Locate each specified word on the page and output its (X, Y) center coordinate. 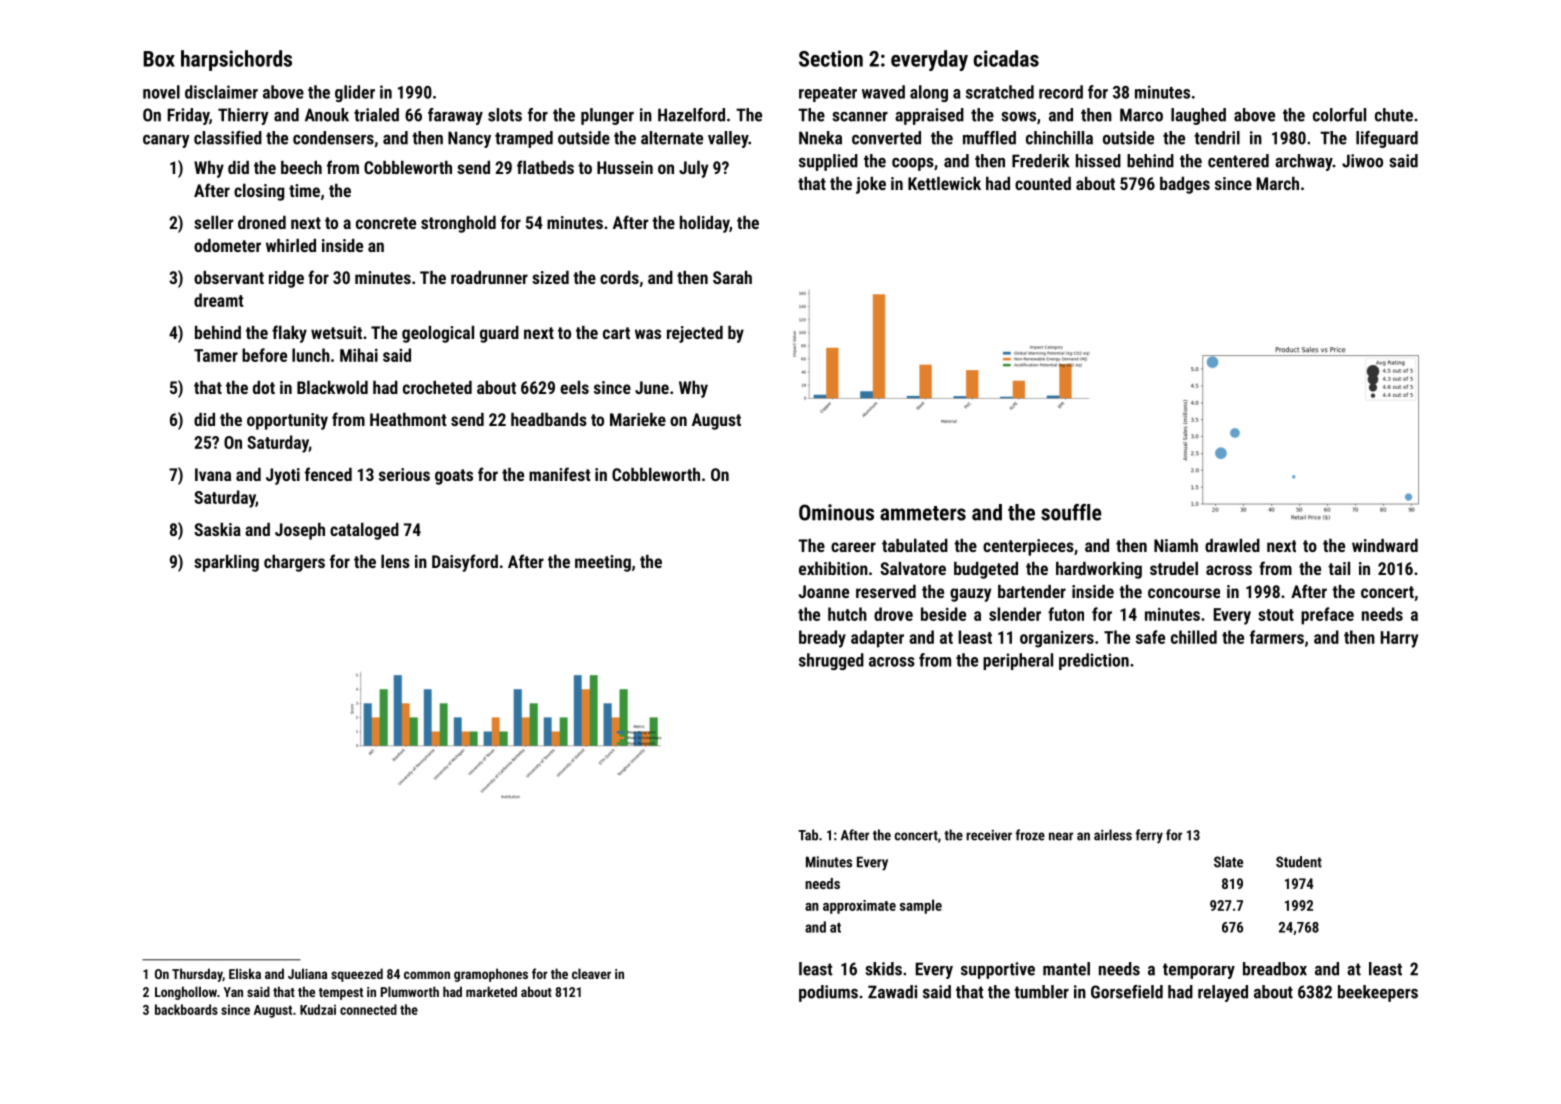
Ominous (836, 512)
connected (368, 1009)
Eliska (245, 973)
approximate (859, 907)
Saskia (217, 529)
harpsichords (236, 60)
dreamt (219, 300)
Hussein (625, 167)
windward (1385, 545)
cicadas (1006, 58)
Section (831, 58)
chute (1394, 115)
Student (1299, 862)
